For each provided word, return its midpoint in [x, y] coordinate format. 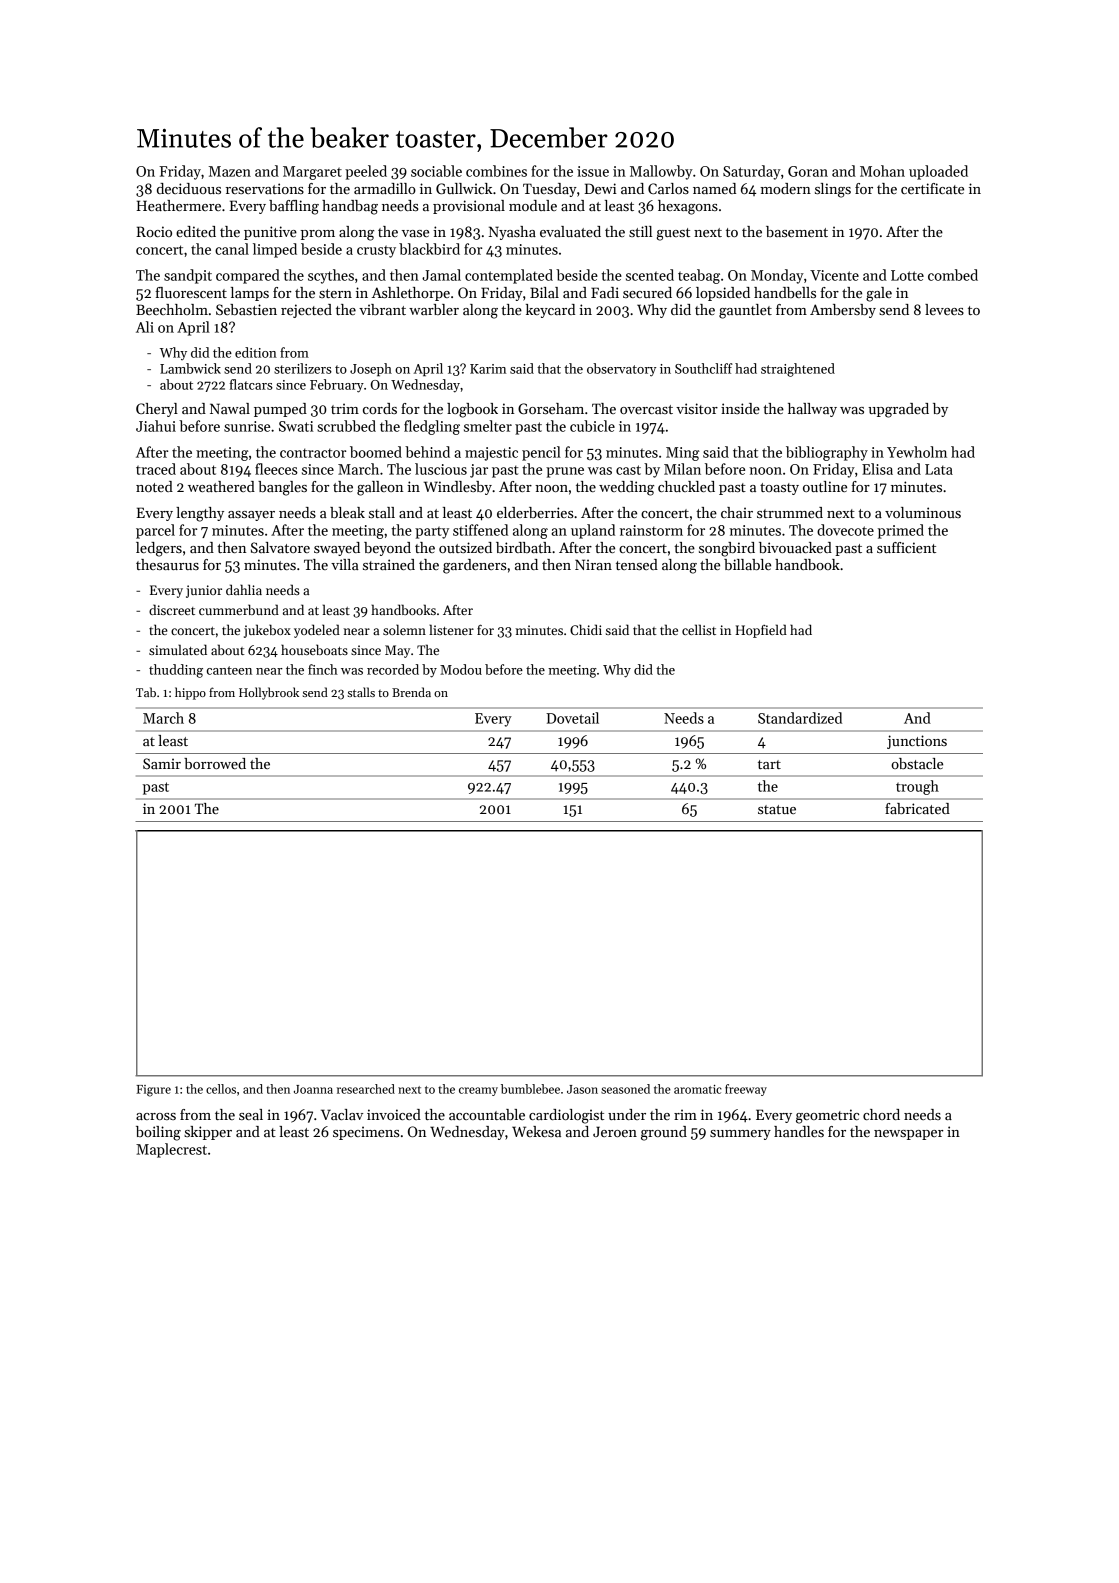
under [627, 1114]
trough [917, 787]
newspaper [908, 1135]
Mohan [882, 171]
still [640, 231]
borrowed [215, 763]
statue [777, 809]
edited [196, 231]
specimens [366, 1133]
